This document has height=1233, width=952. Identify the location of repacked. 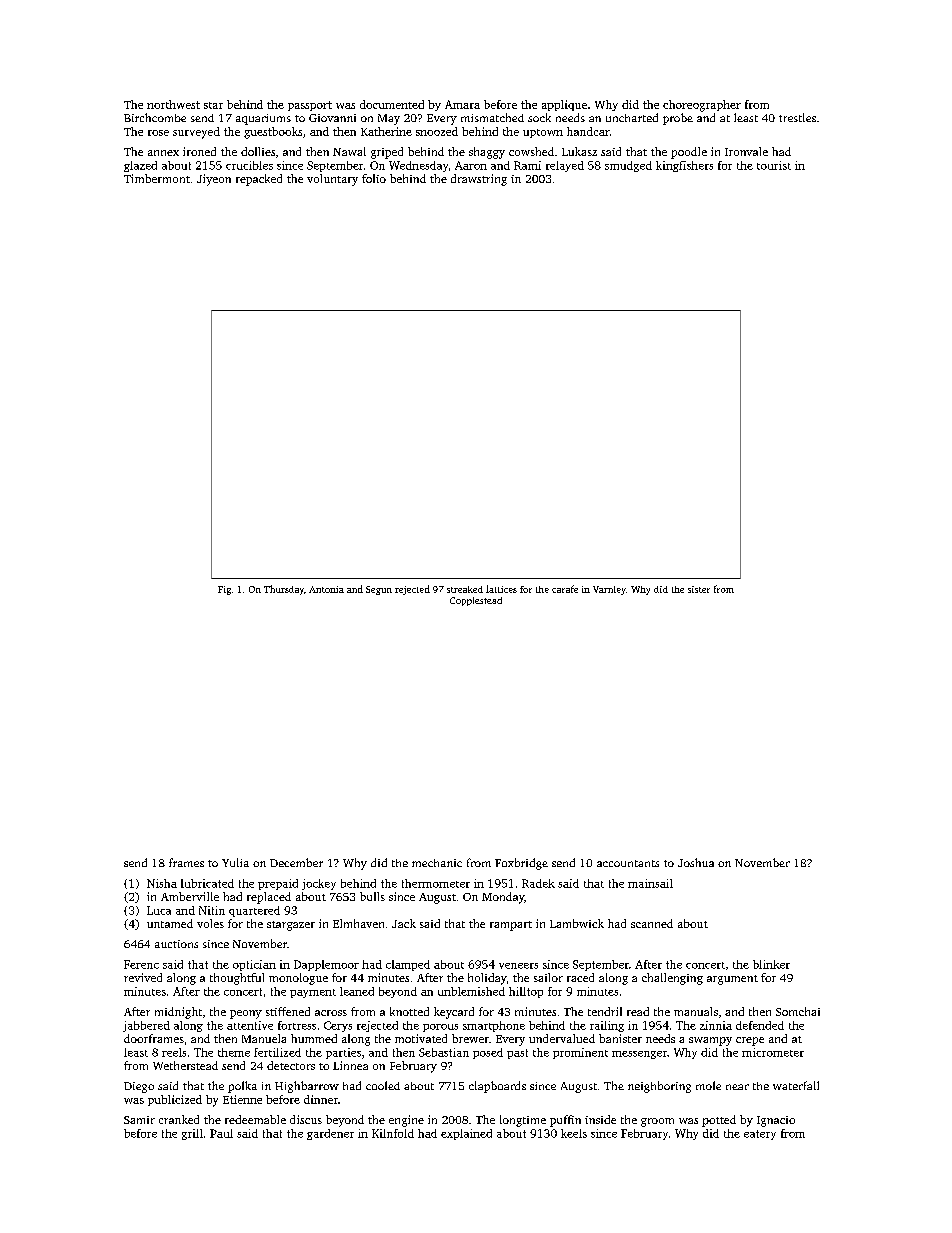
(259, 180).
